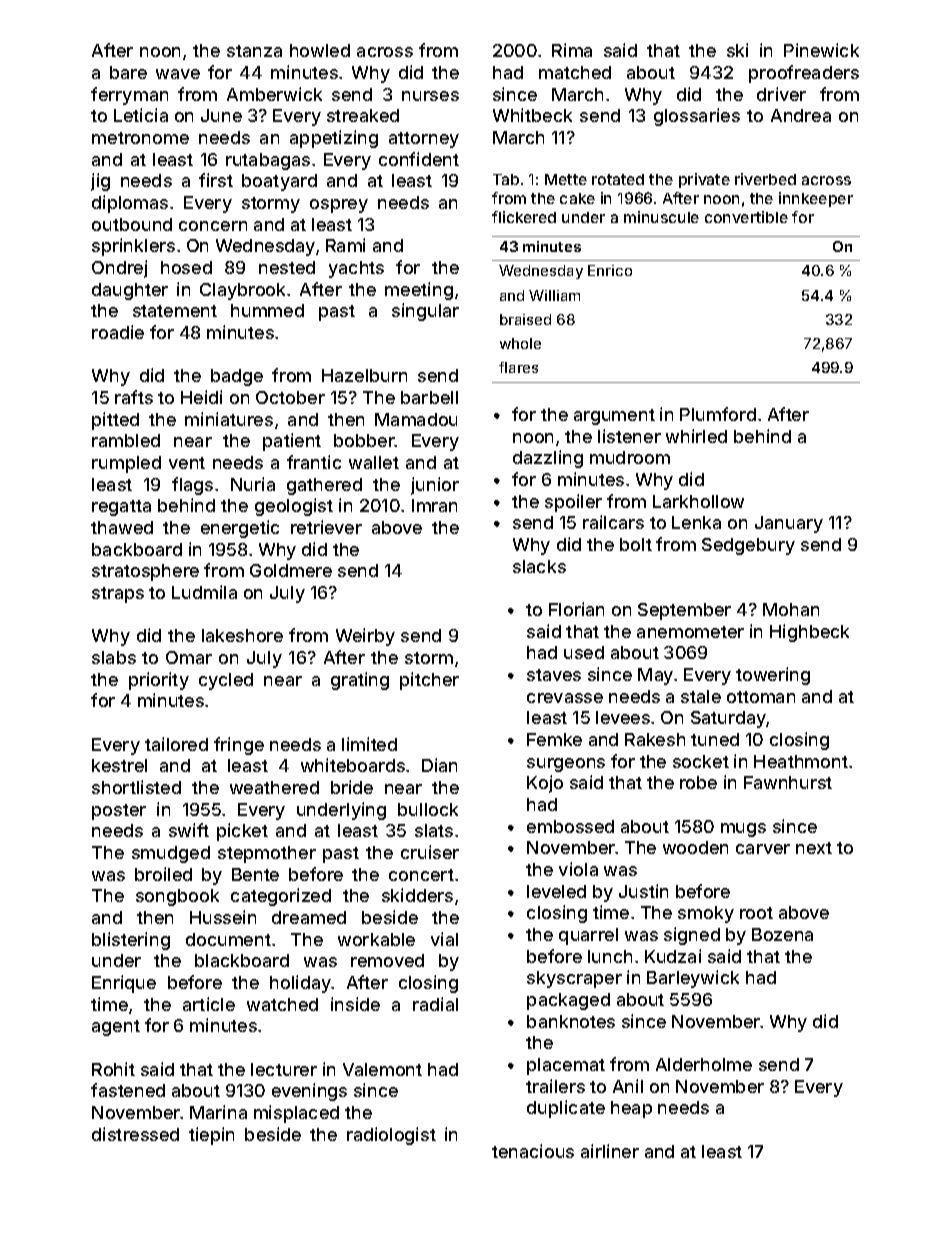  I want to click on Plumford, so click(718, 414).
